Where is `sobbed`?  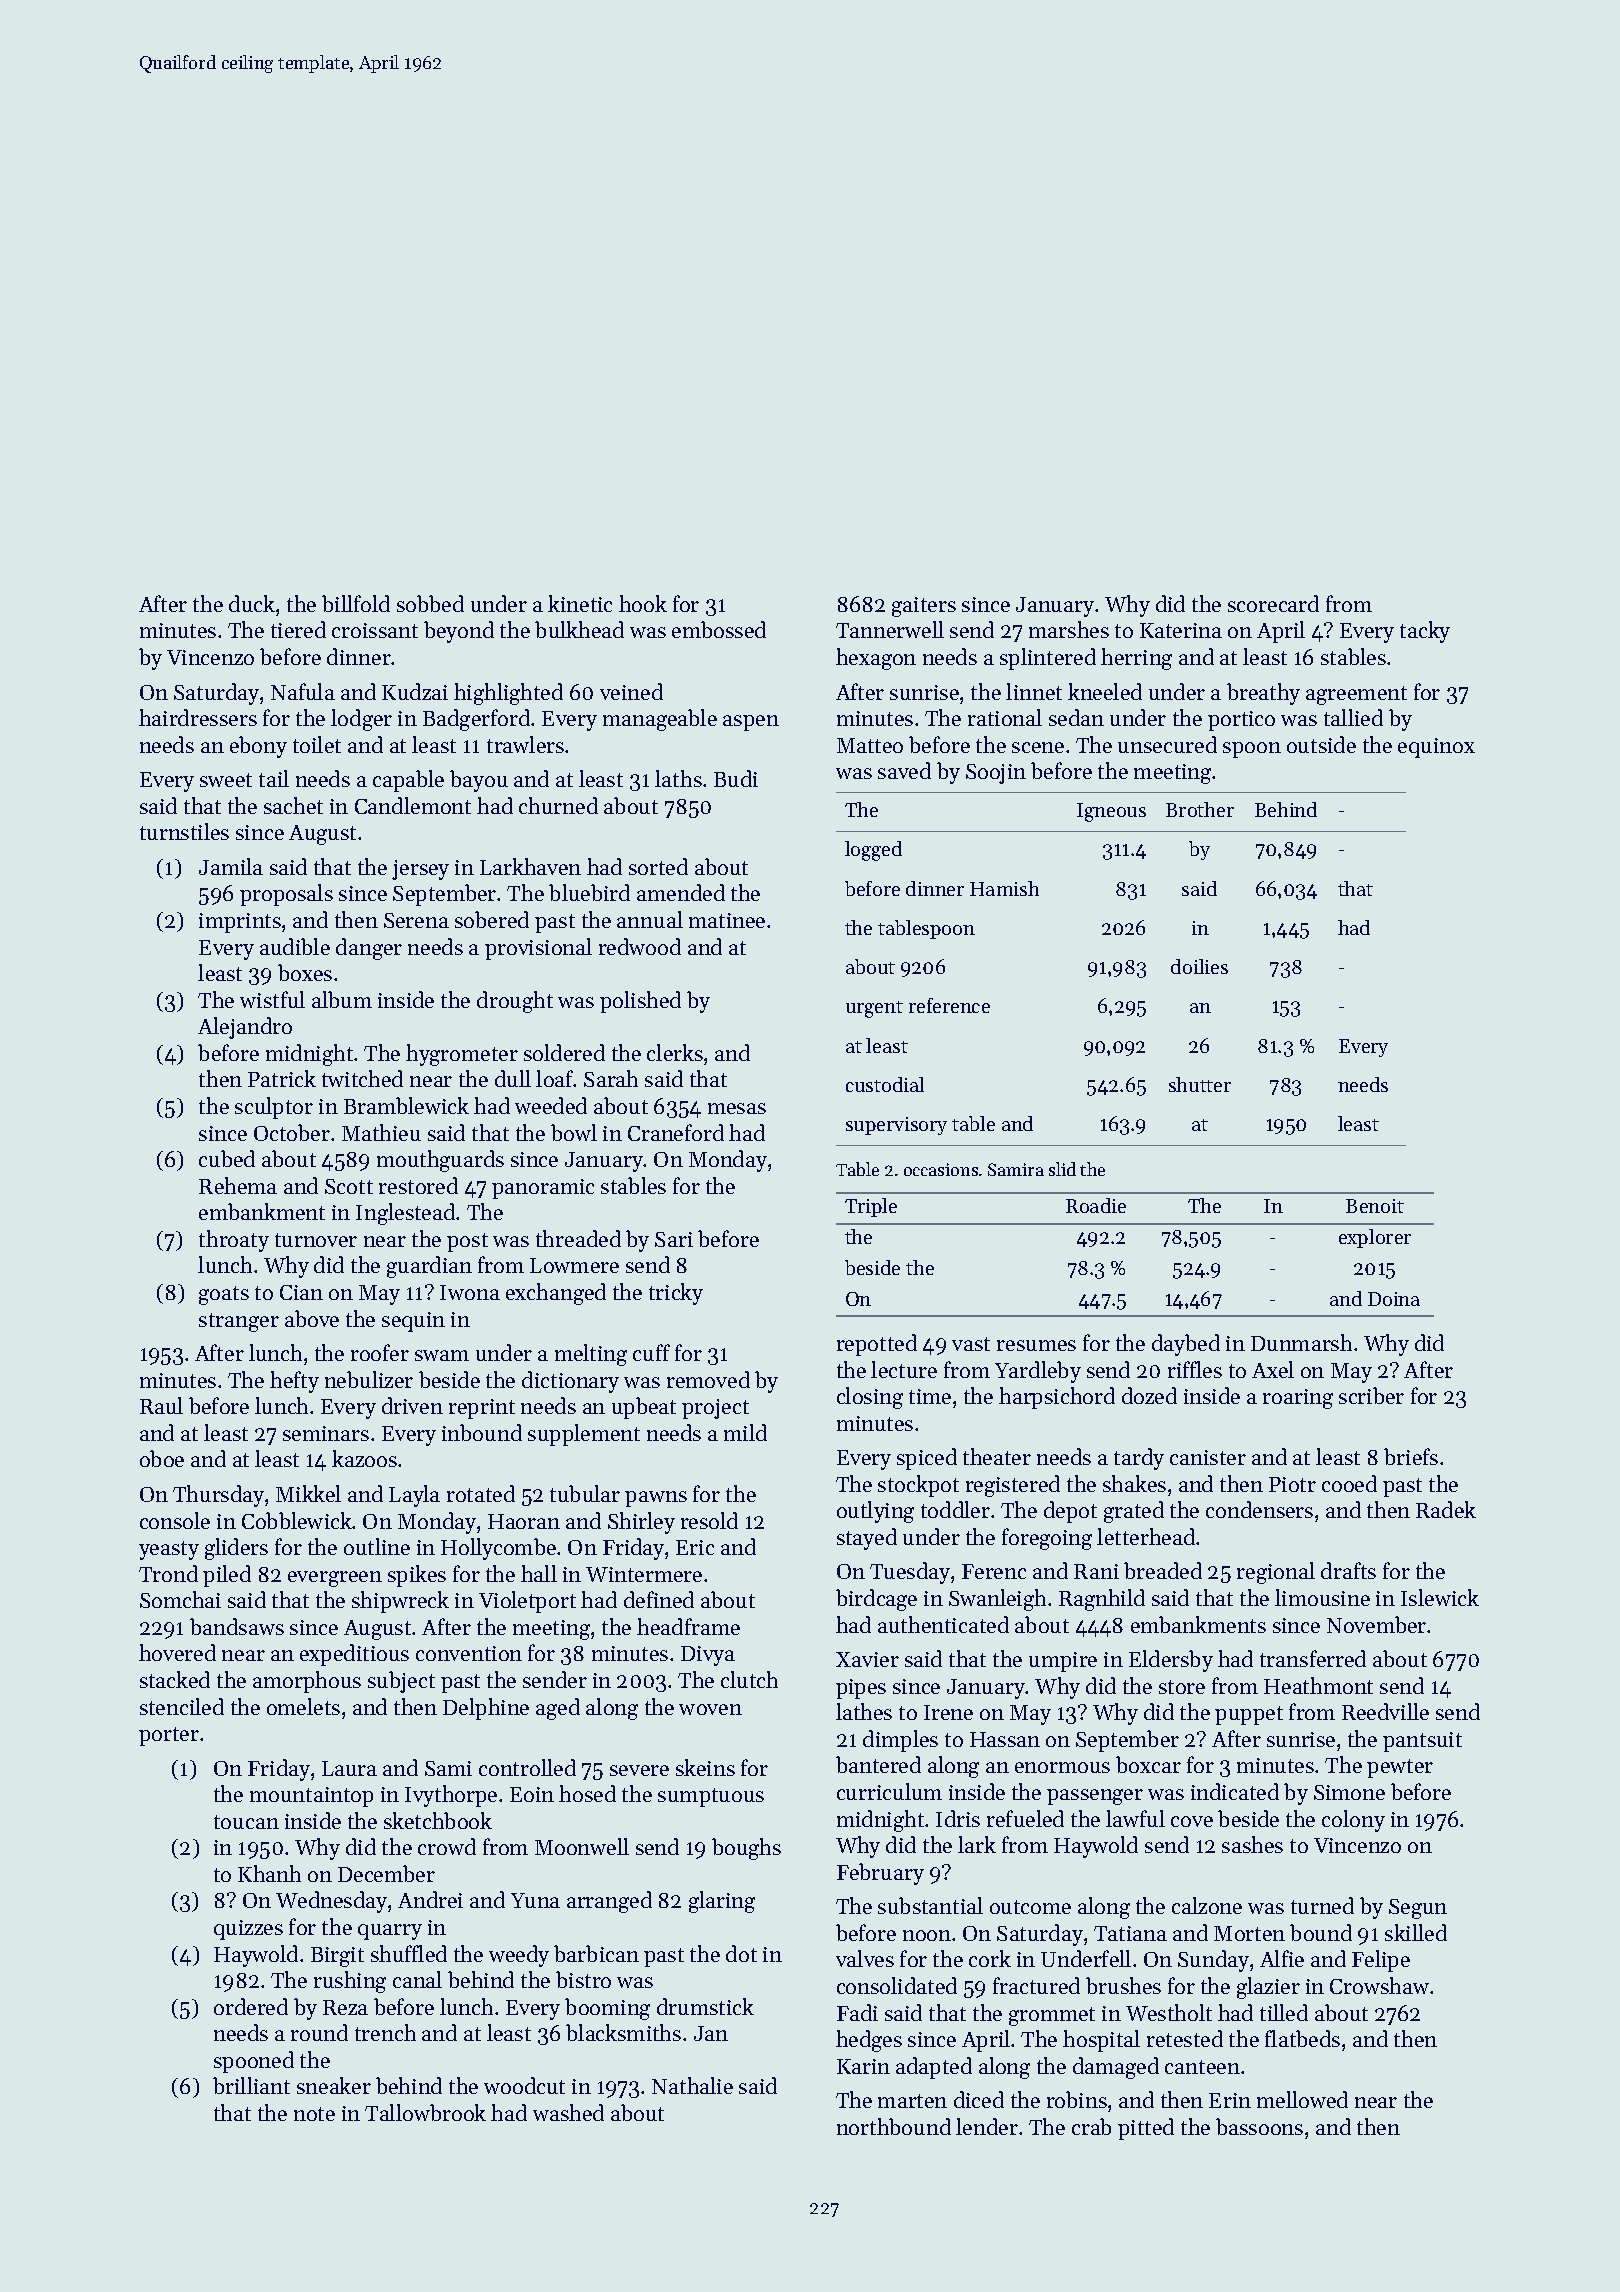 sobbed is located at coordinates (430, 603).
